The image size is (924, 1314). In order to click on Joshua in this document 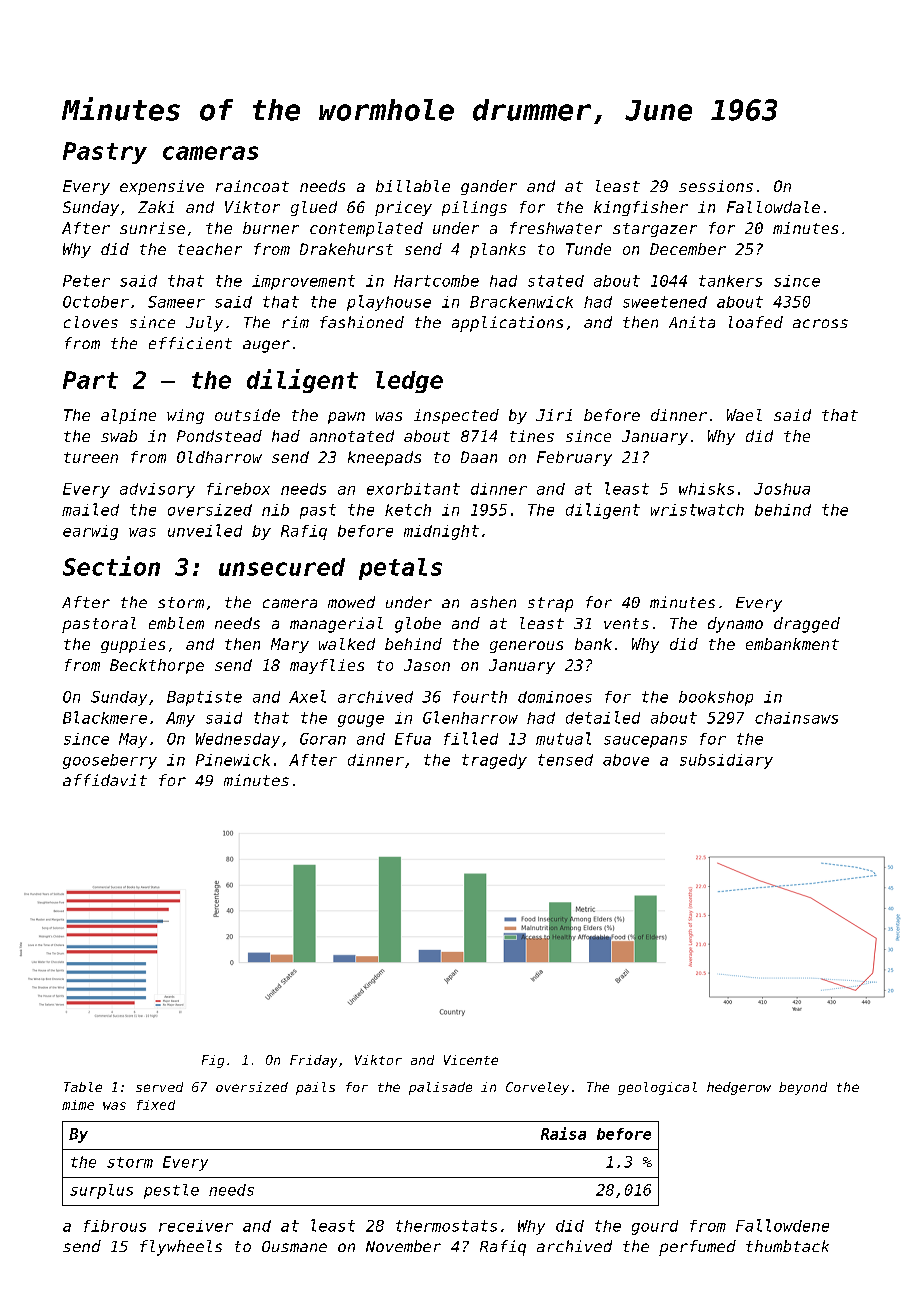, I will do `click(782, 489)`.
